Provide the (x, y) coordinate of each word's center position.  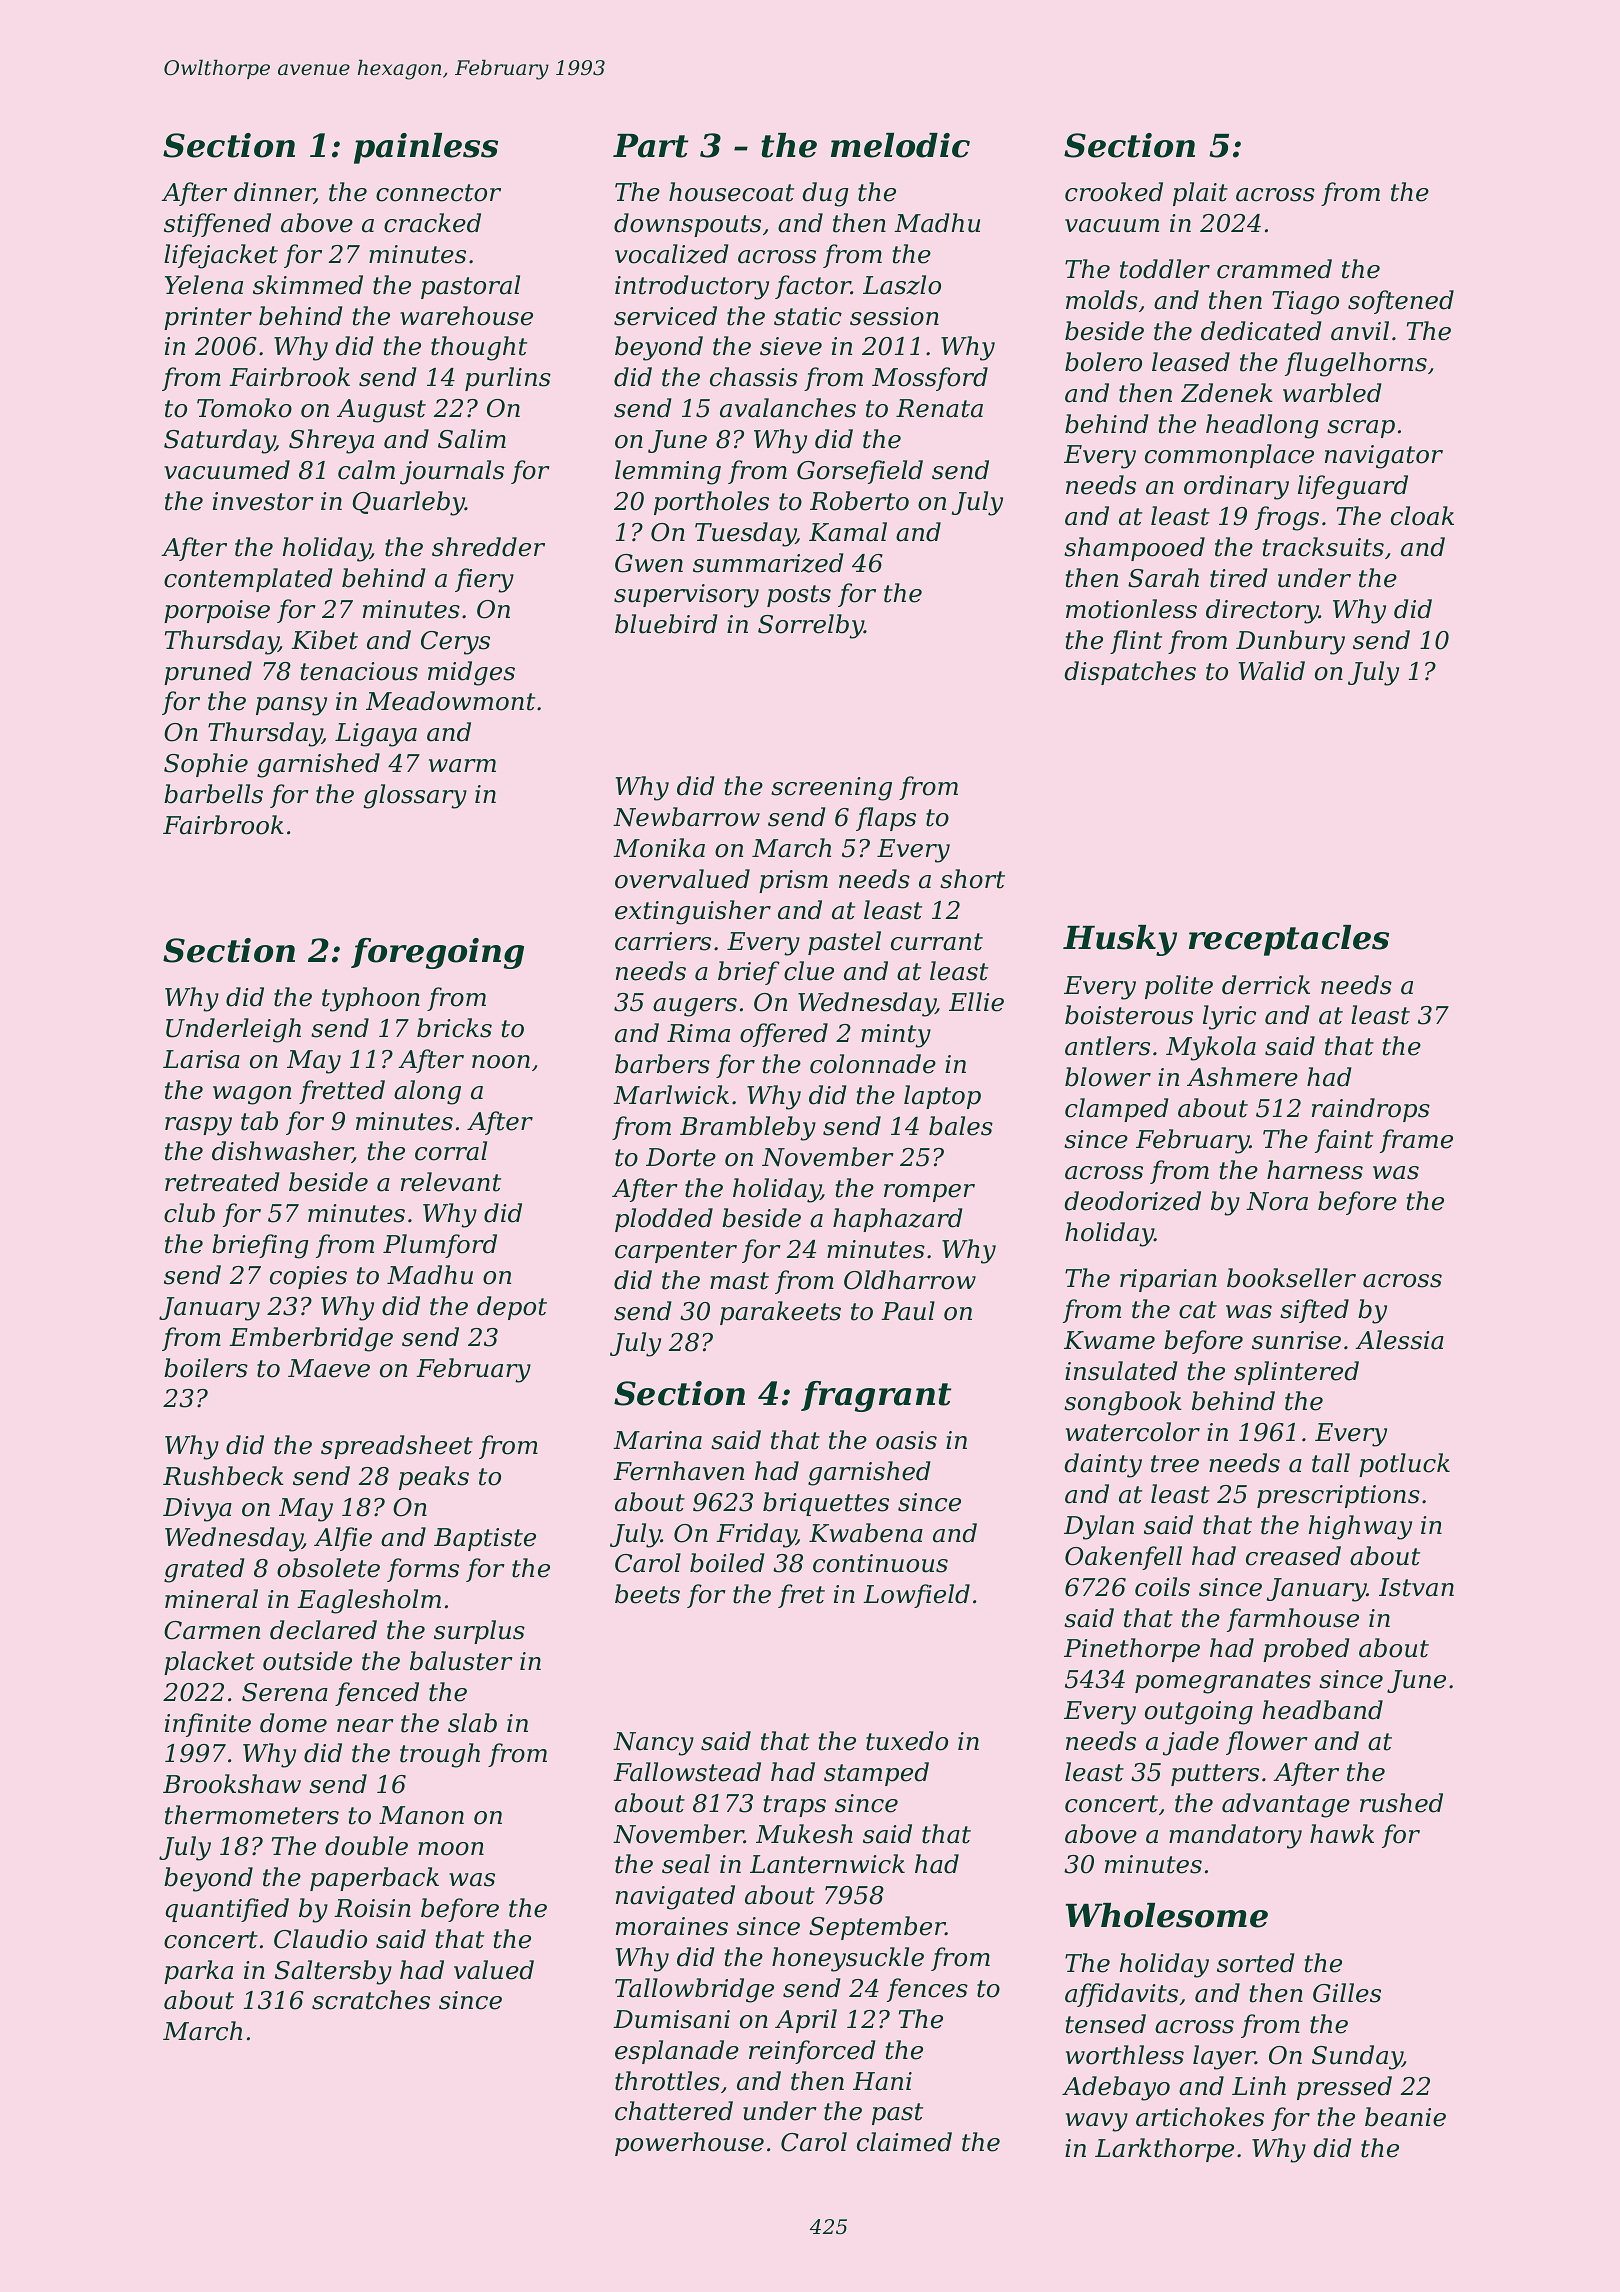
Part (650, 146)
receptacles (1289, 940)
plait (1200, 194)
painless (426, 148)
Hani (882, 2081)
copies (308, 1277)
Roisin (372, 1908)
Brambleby (748, 1128)
